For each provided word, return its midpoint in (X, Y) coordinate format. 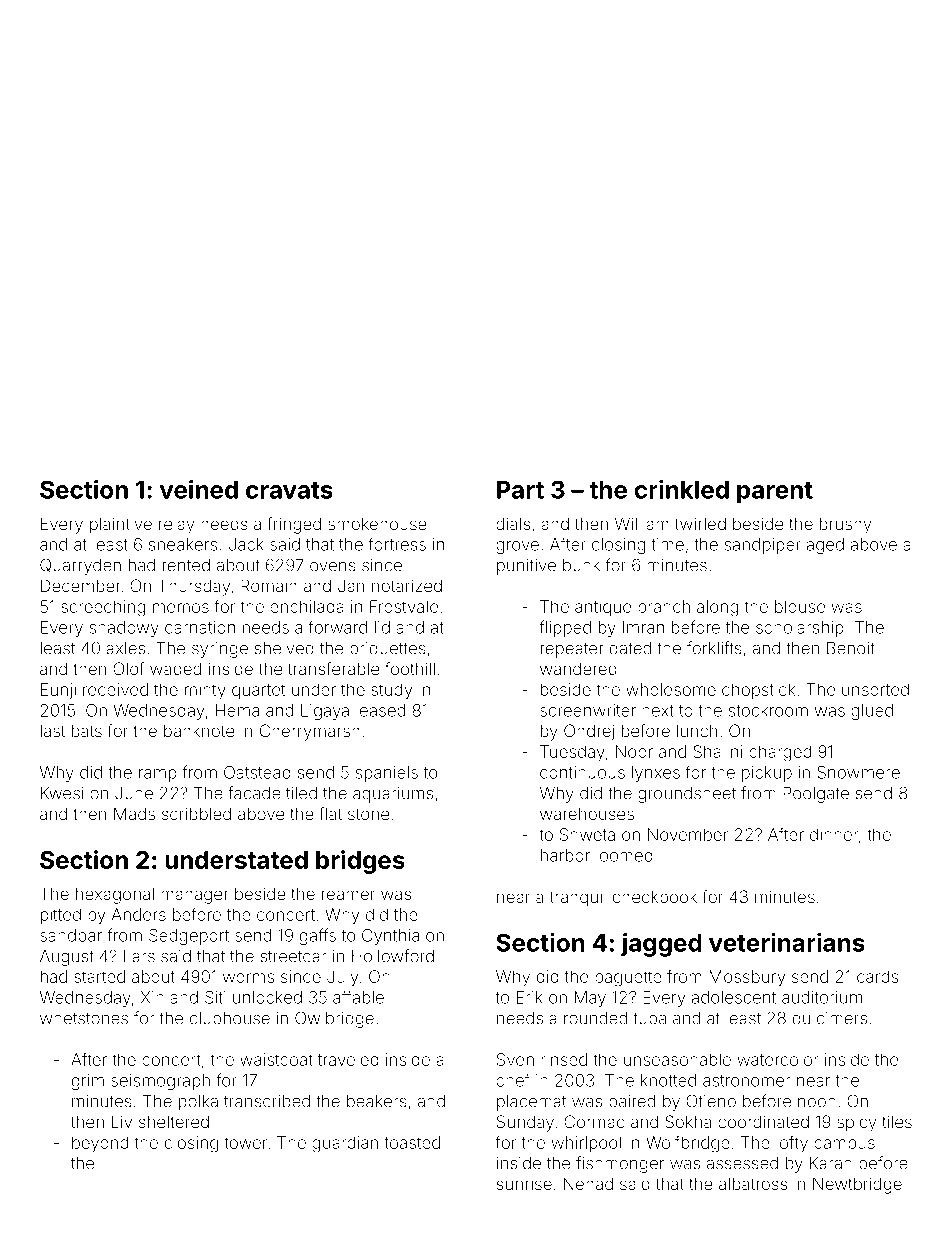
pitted (61, 916)
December (81, 585)
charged (780, 753)
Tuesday (572, 753)
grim (88, 1082)
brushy (845, 526)
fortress (397, 544)
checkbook (655, 897)
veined (199, 489)
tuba (649, 1018)
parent (775, 493)
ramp (158, 775)
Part (520, 490)
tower (245, 1143)
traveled (348, 1059)
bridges (360, 862)
